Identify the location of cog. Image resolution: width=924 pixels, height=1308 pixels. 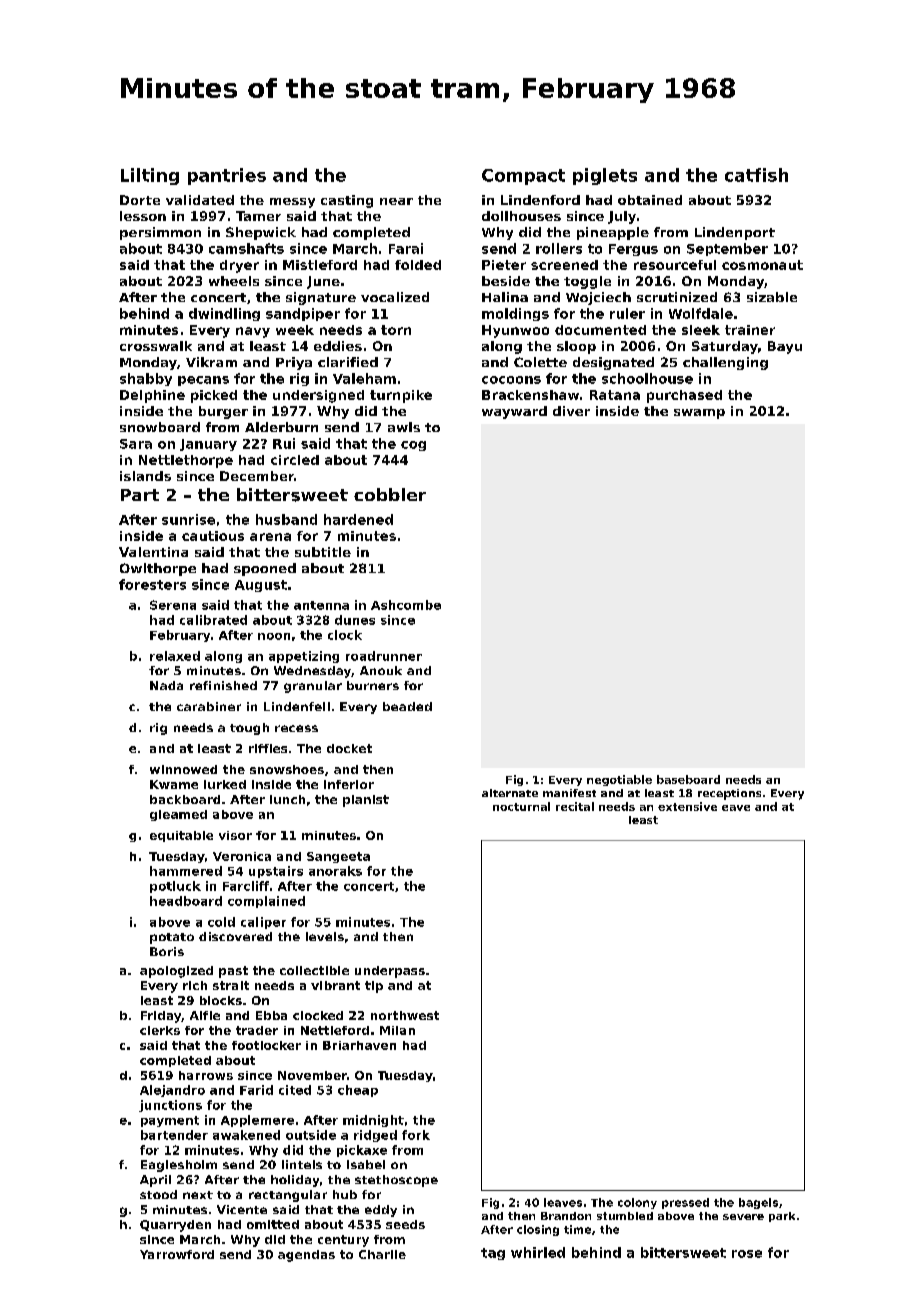
(413, 446).
